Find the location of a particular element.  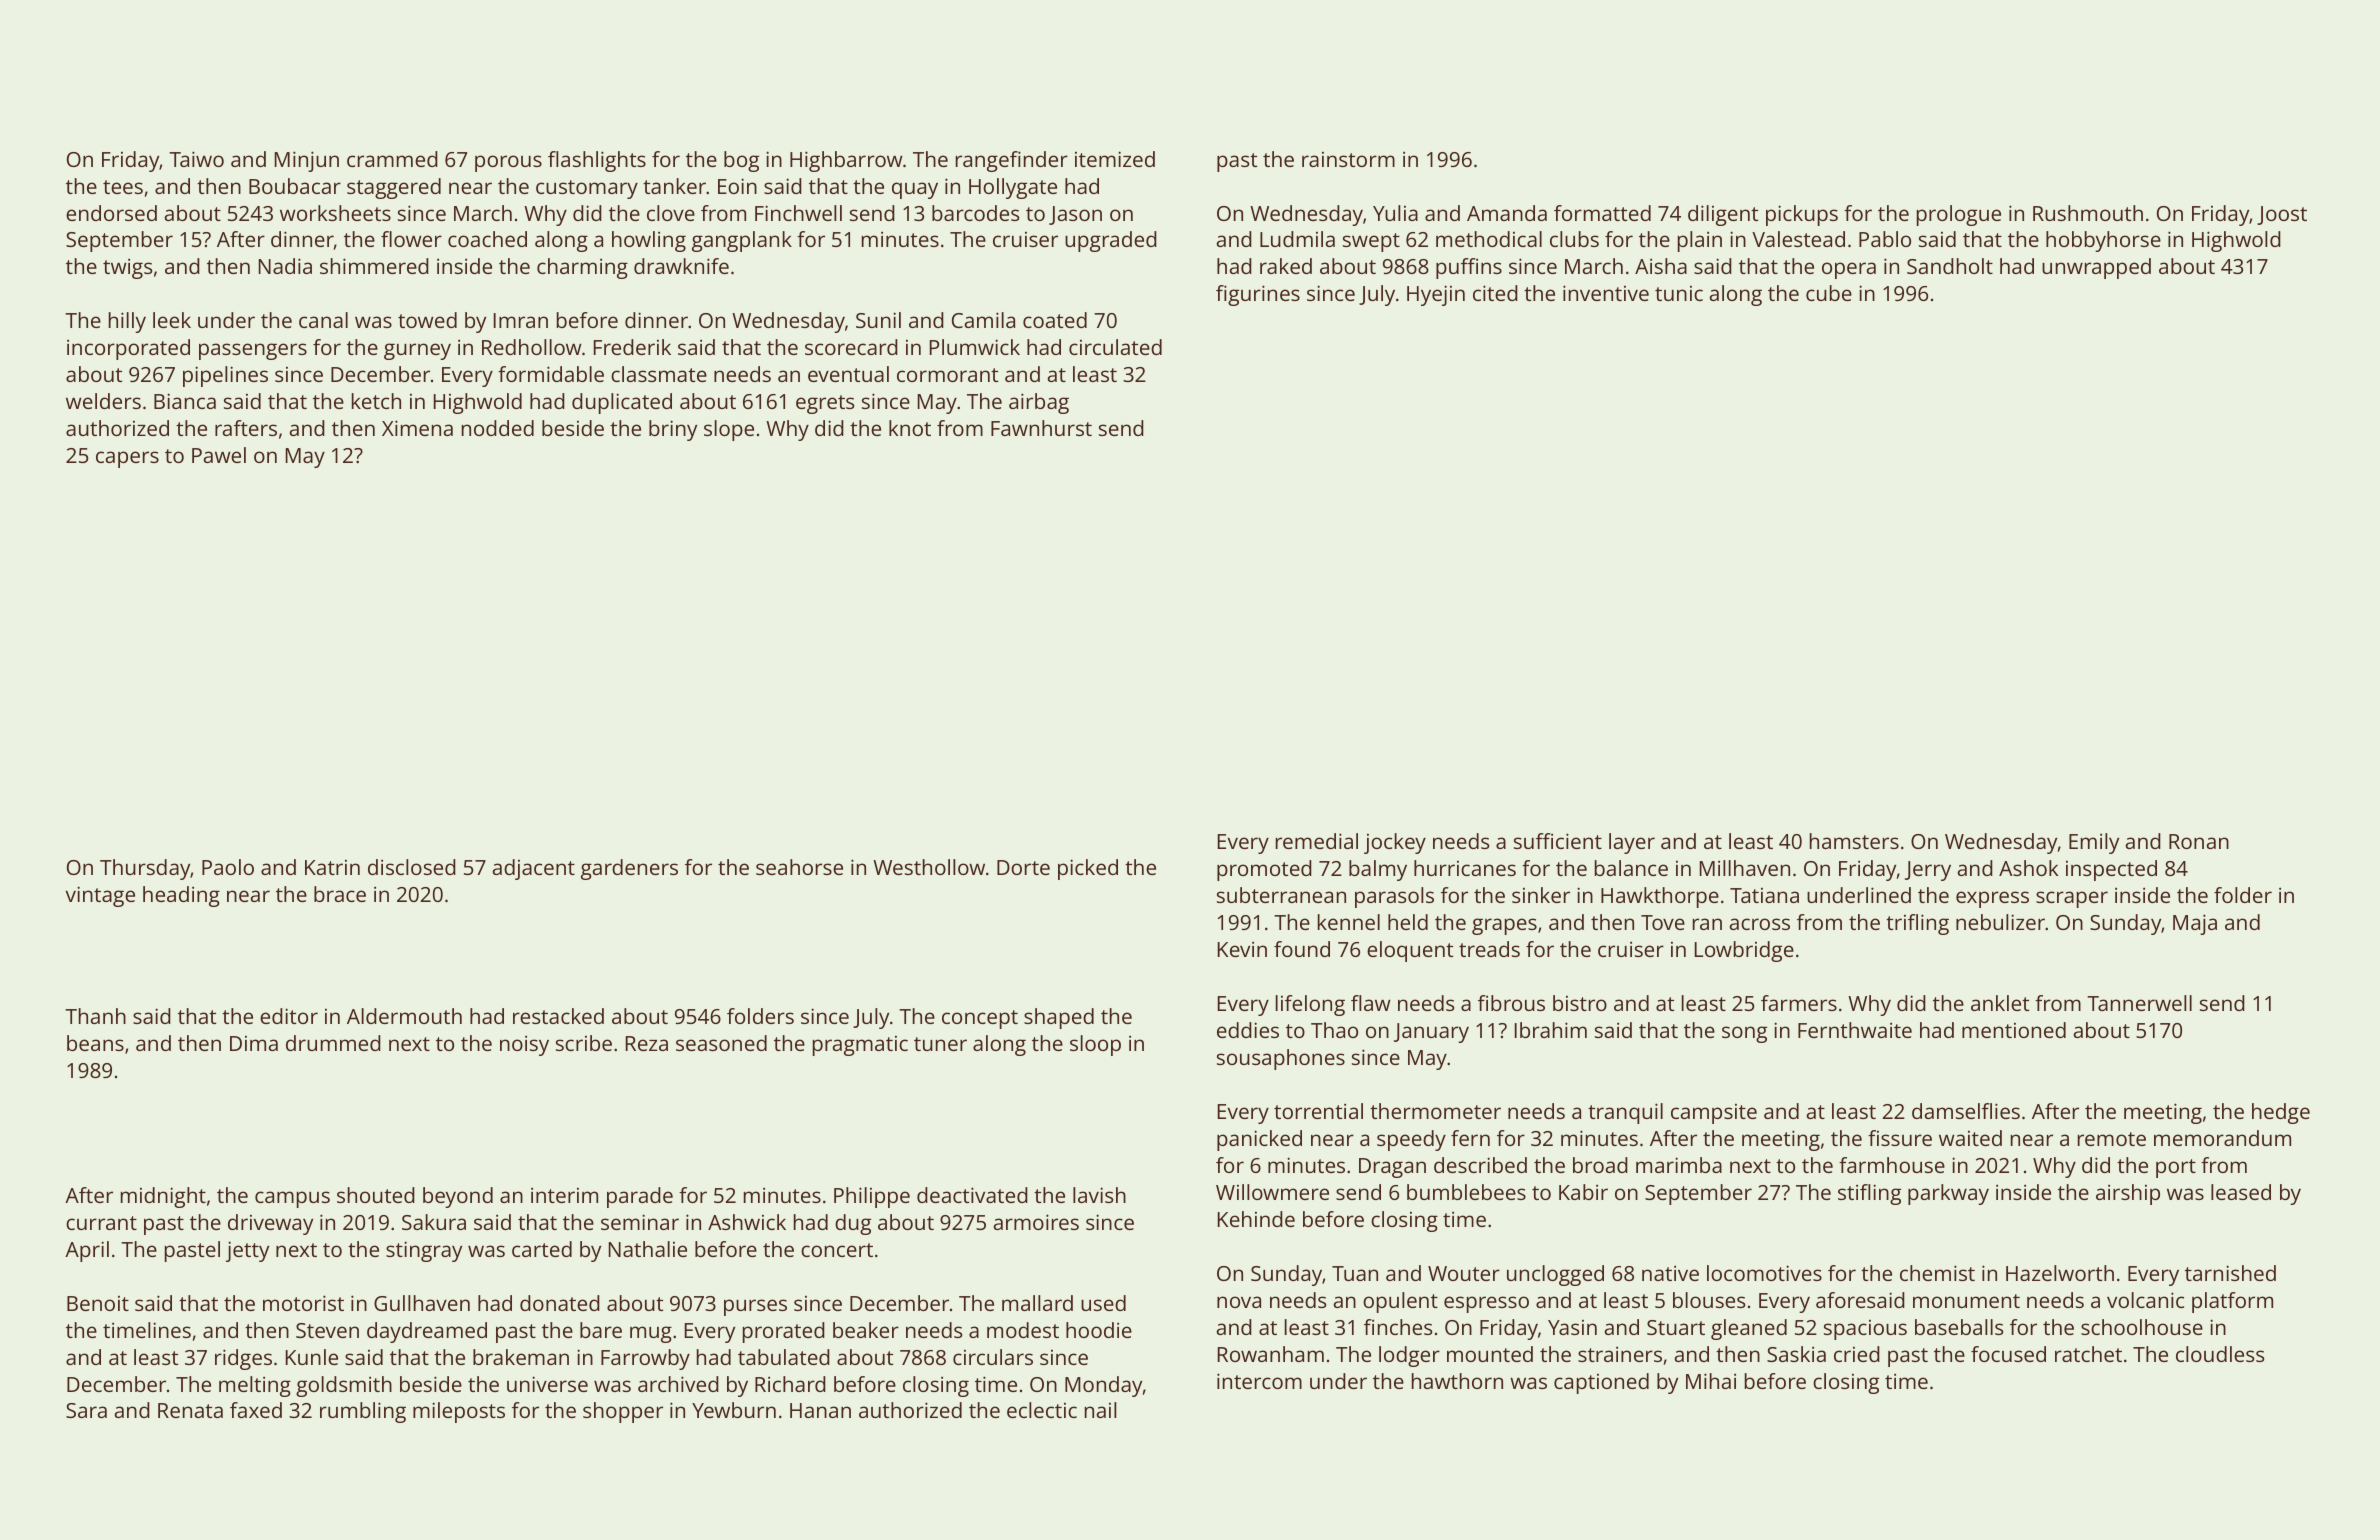

unwrapped is located at coordinates (2096, 268).
